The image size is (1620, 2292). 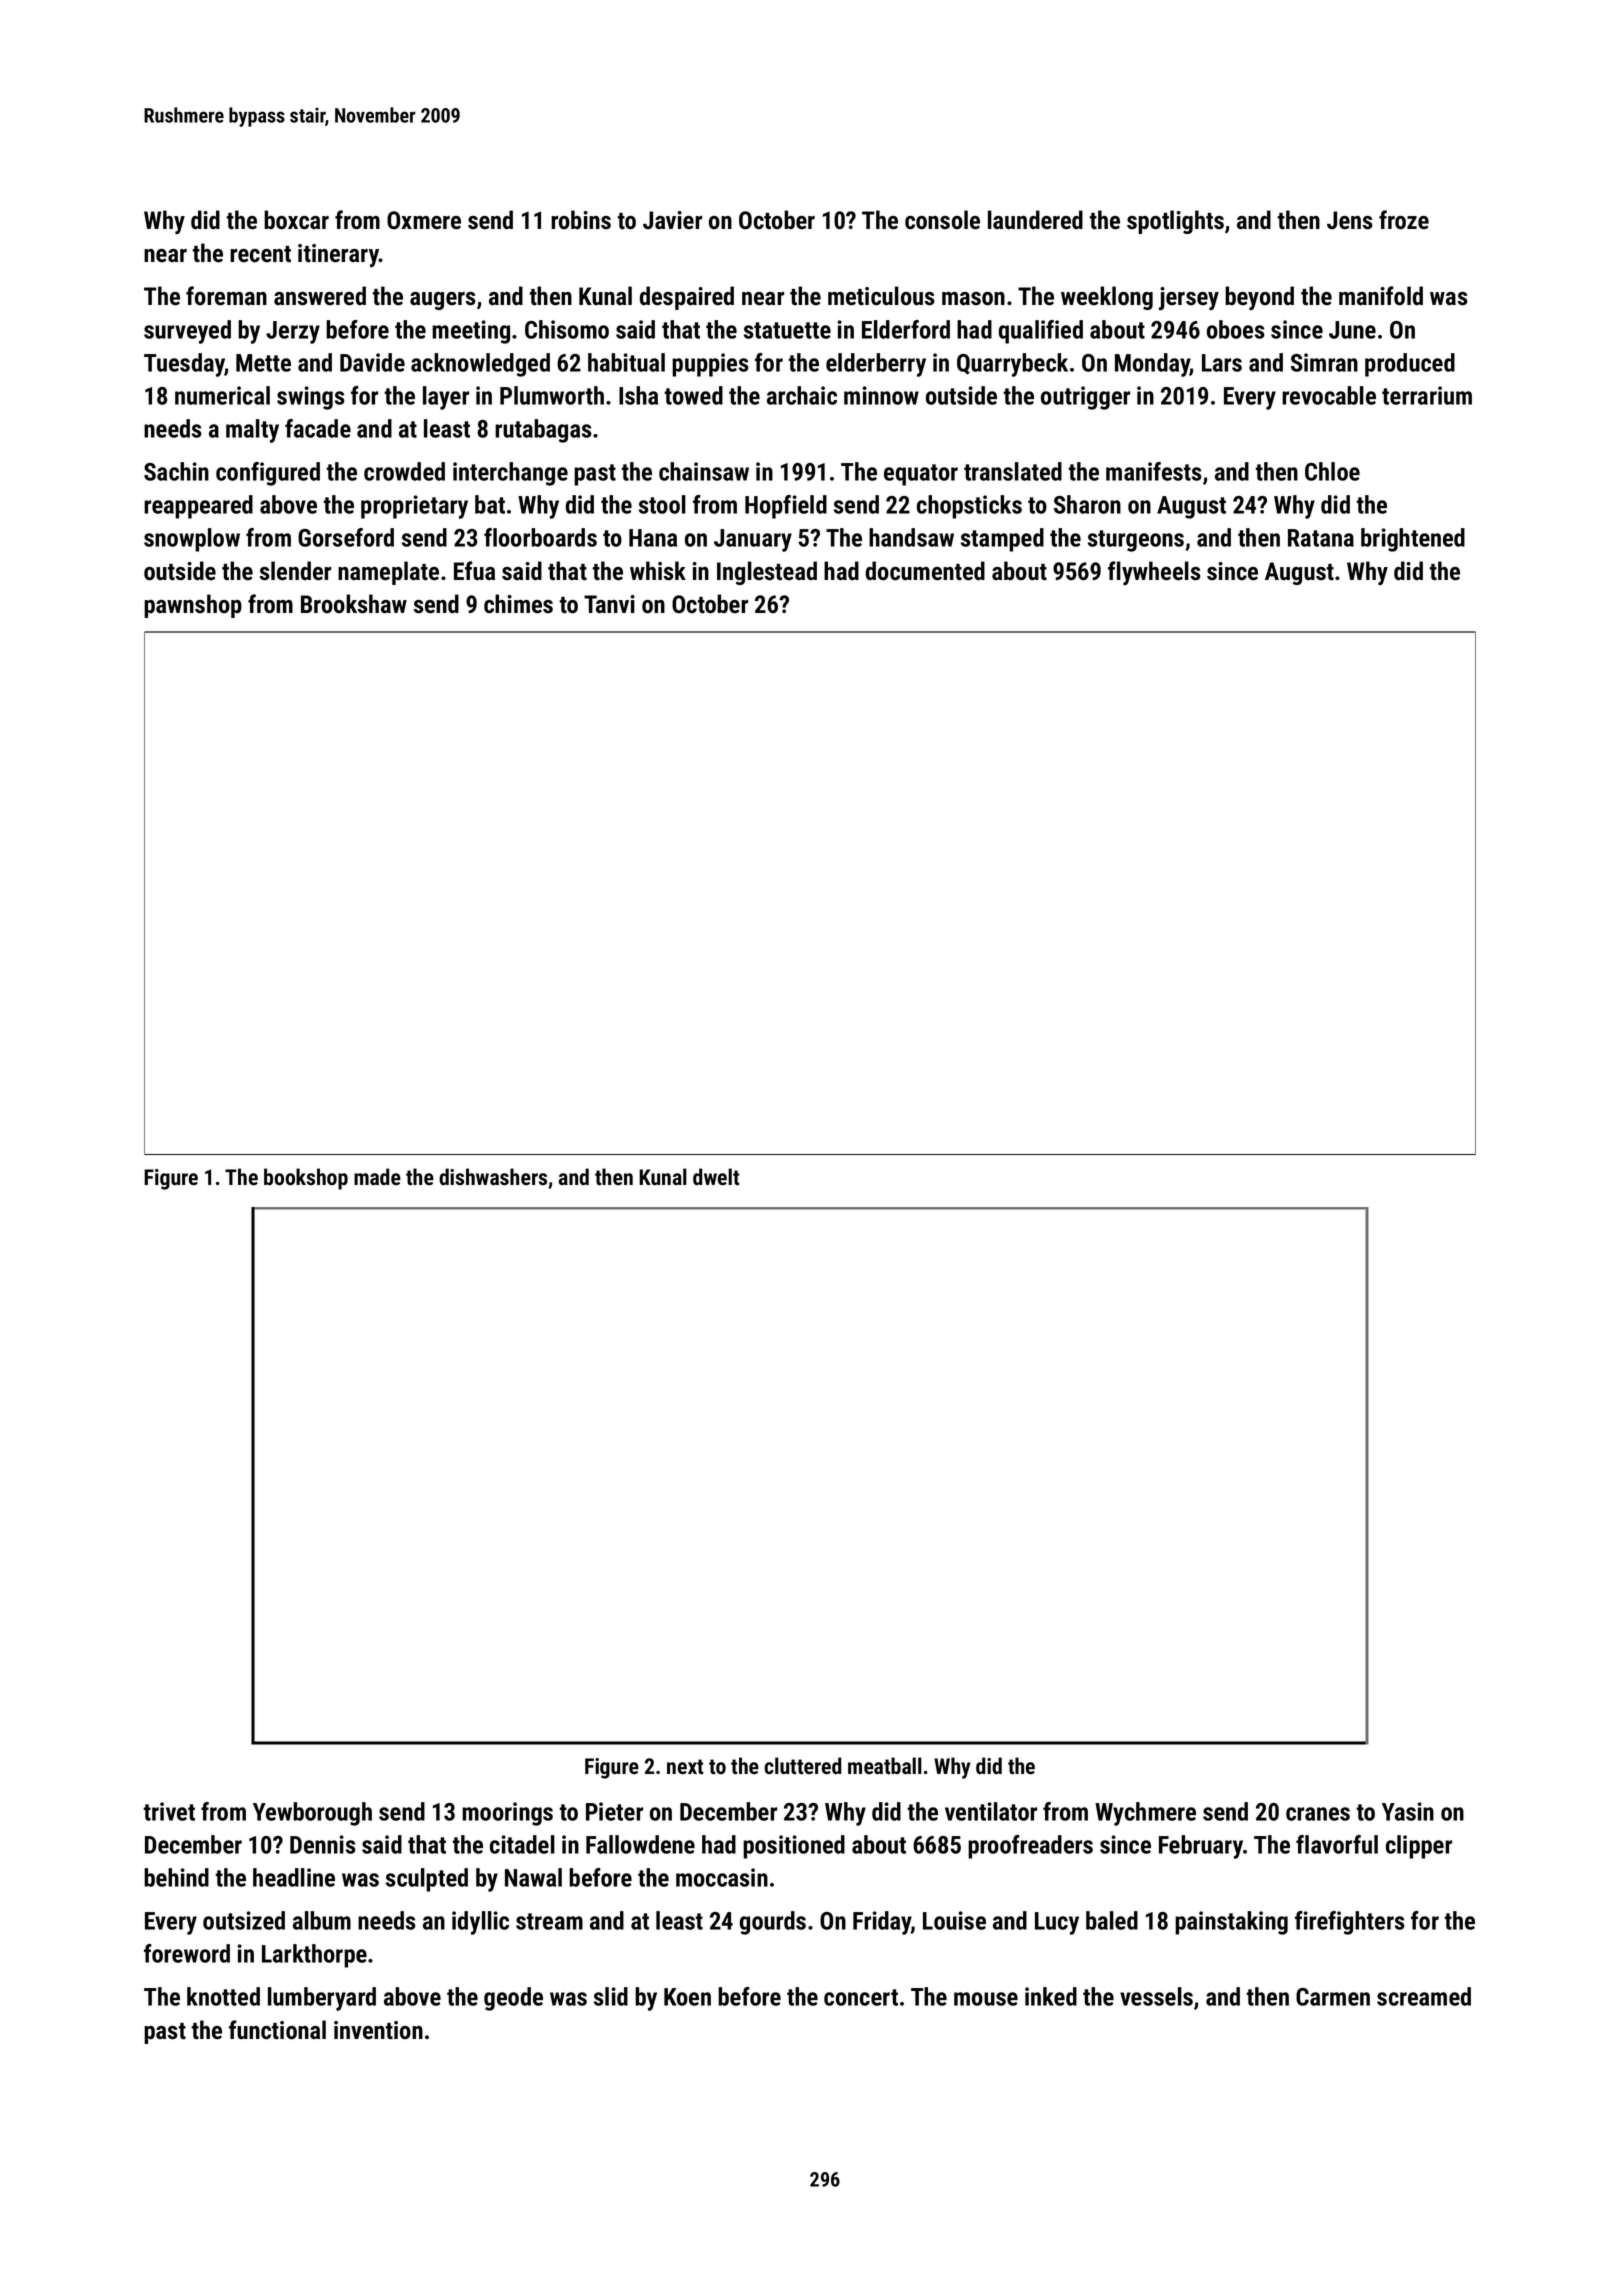 What do you see at coordinates (687, 298) in the document?
I see `despaired` at bounding box center [687, 298].
